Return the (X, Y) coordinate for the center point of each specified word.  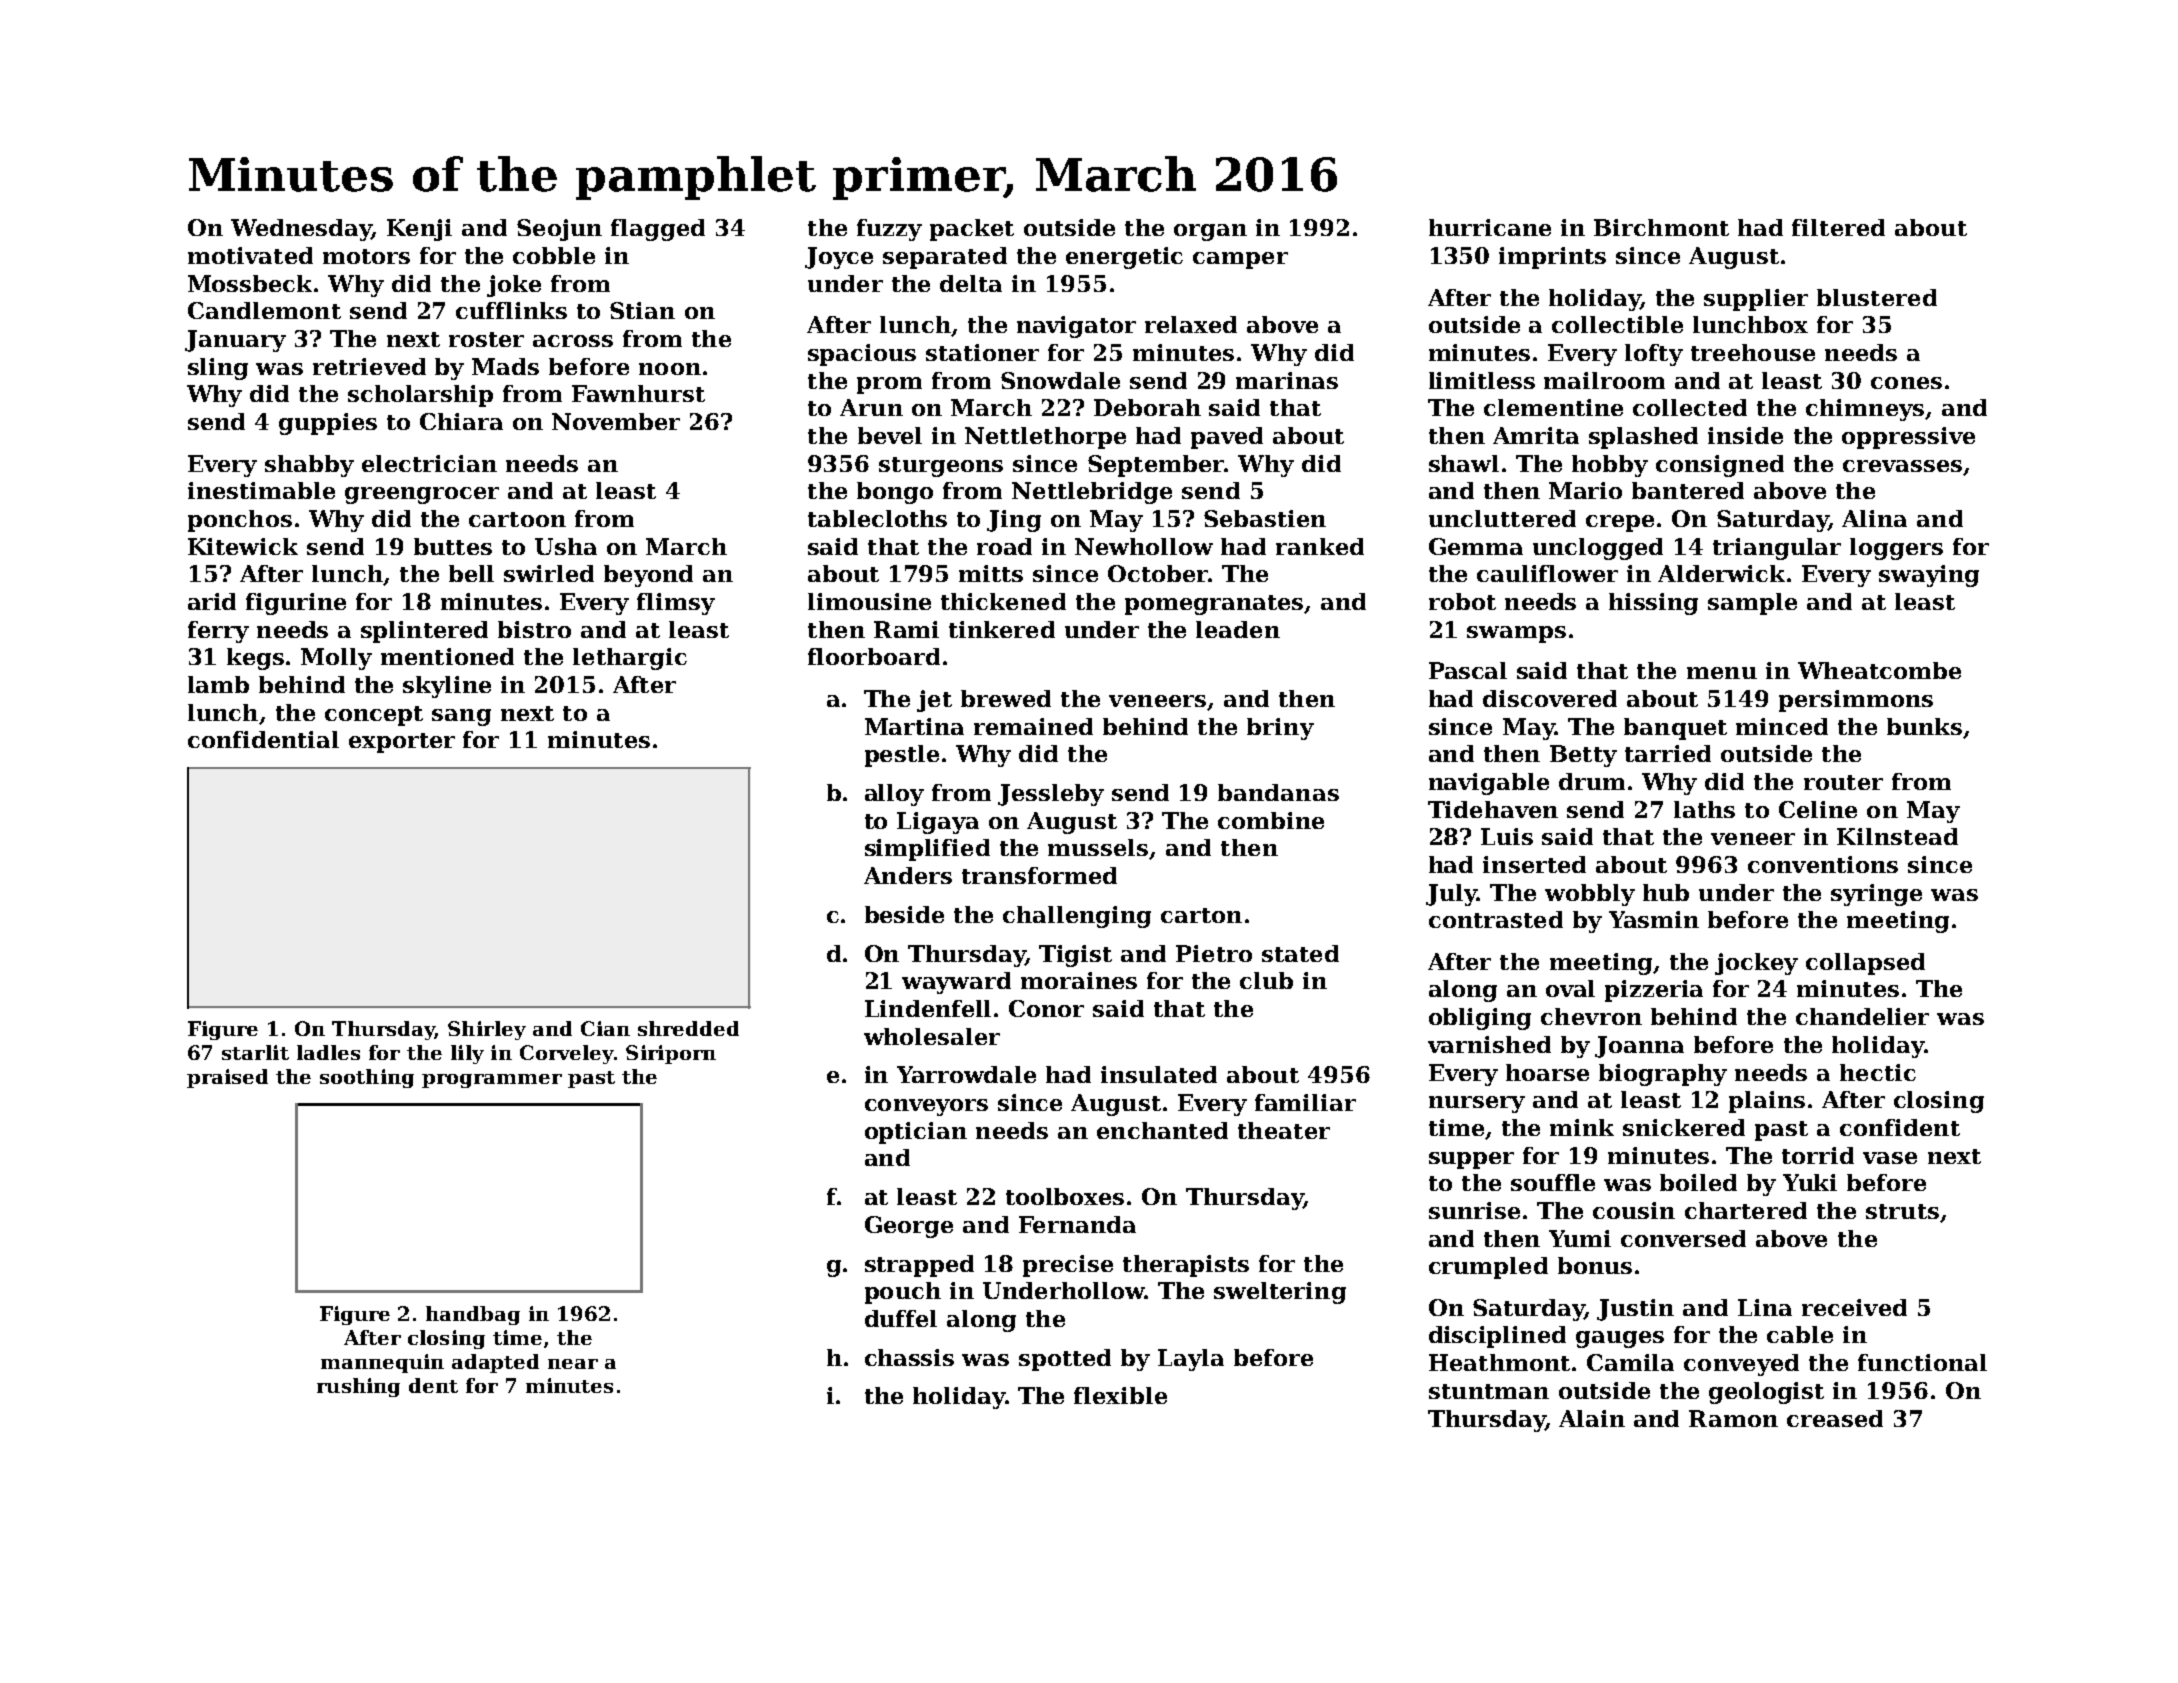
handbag (473, 1315)
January (235, 341)
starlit (255, 1052)
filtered (1838, 227)
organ (1210, 232)
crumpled (1488, 1268)
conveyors (926, 1107)
